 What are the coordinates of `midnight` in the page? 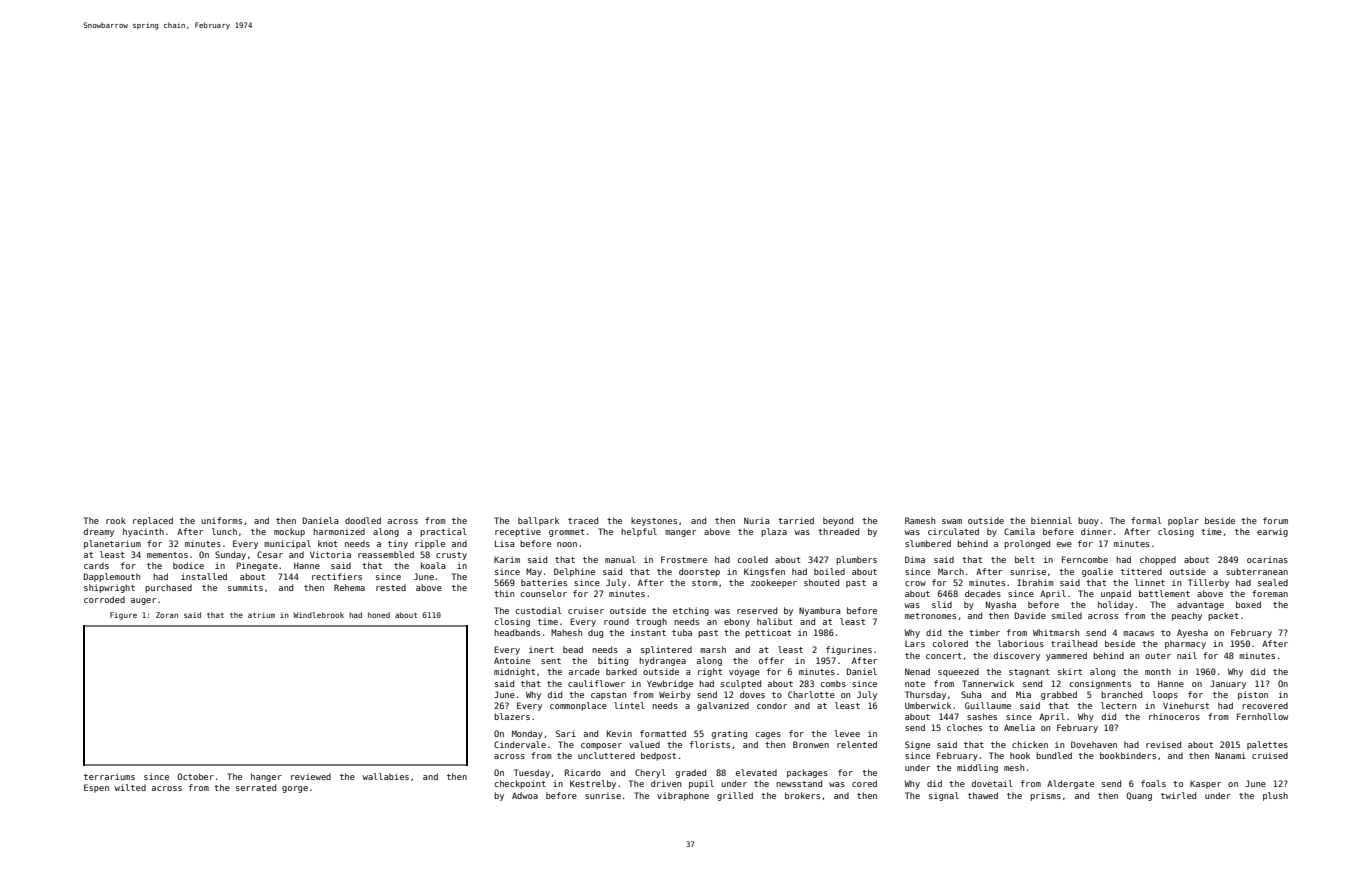 It's located at (514, 672).
